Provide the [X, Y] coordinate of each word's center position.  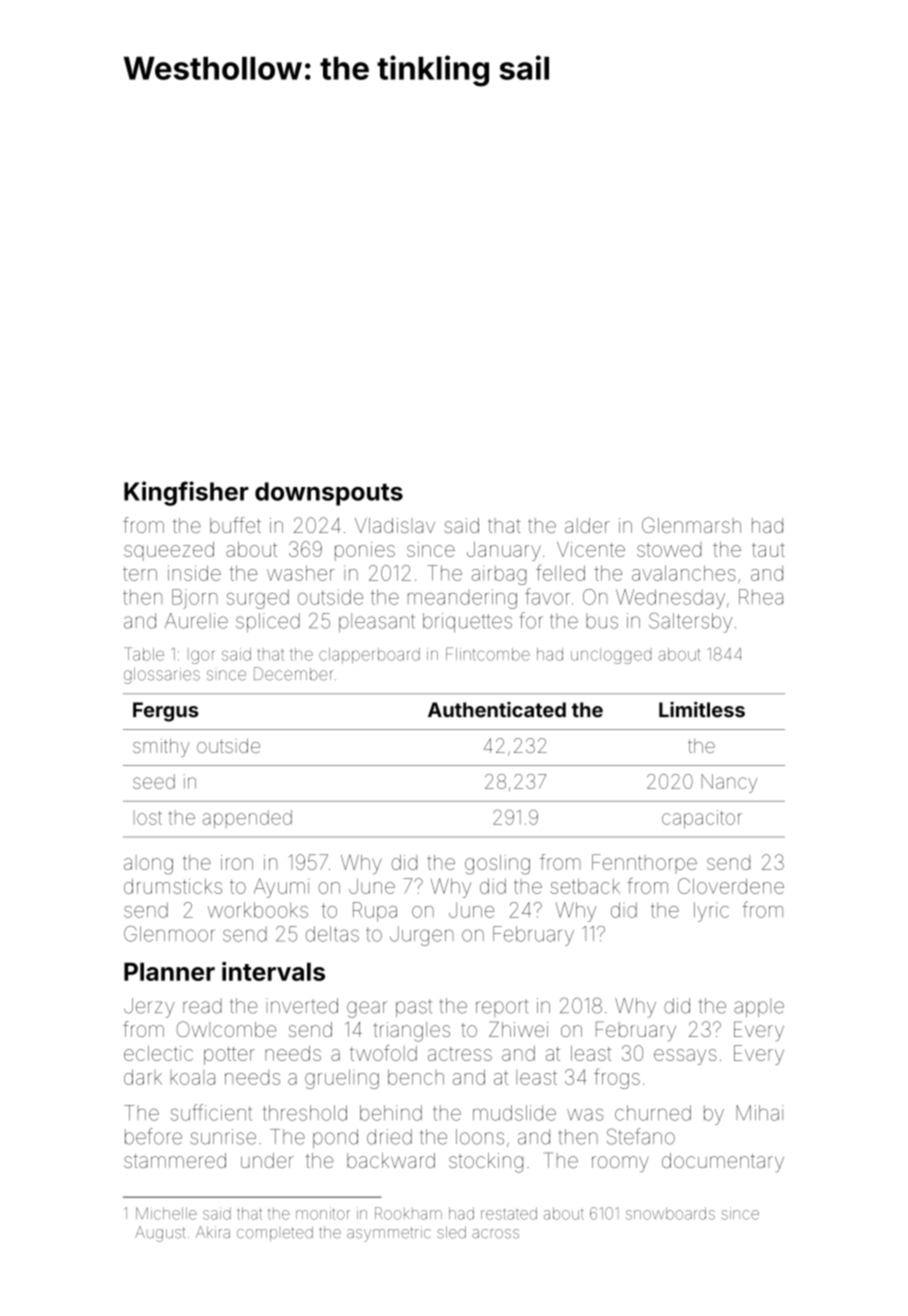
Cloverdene [731, 886]
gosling [497, 865]
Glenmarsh [691, 525]
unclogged [611, 656]
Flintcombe [488, 654]
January [504, 551]
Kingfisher [186, 493]
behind [391, 1113]
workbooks [258, 910]
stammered [175, 1160]
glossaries [162, 676]
